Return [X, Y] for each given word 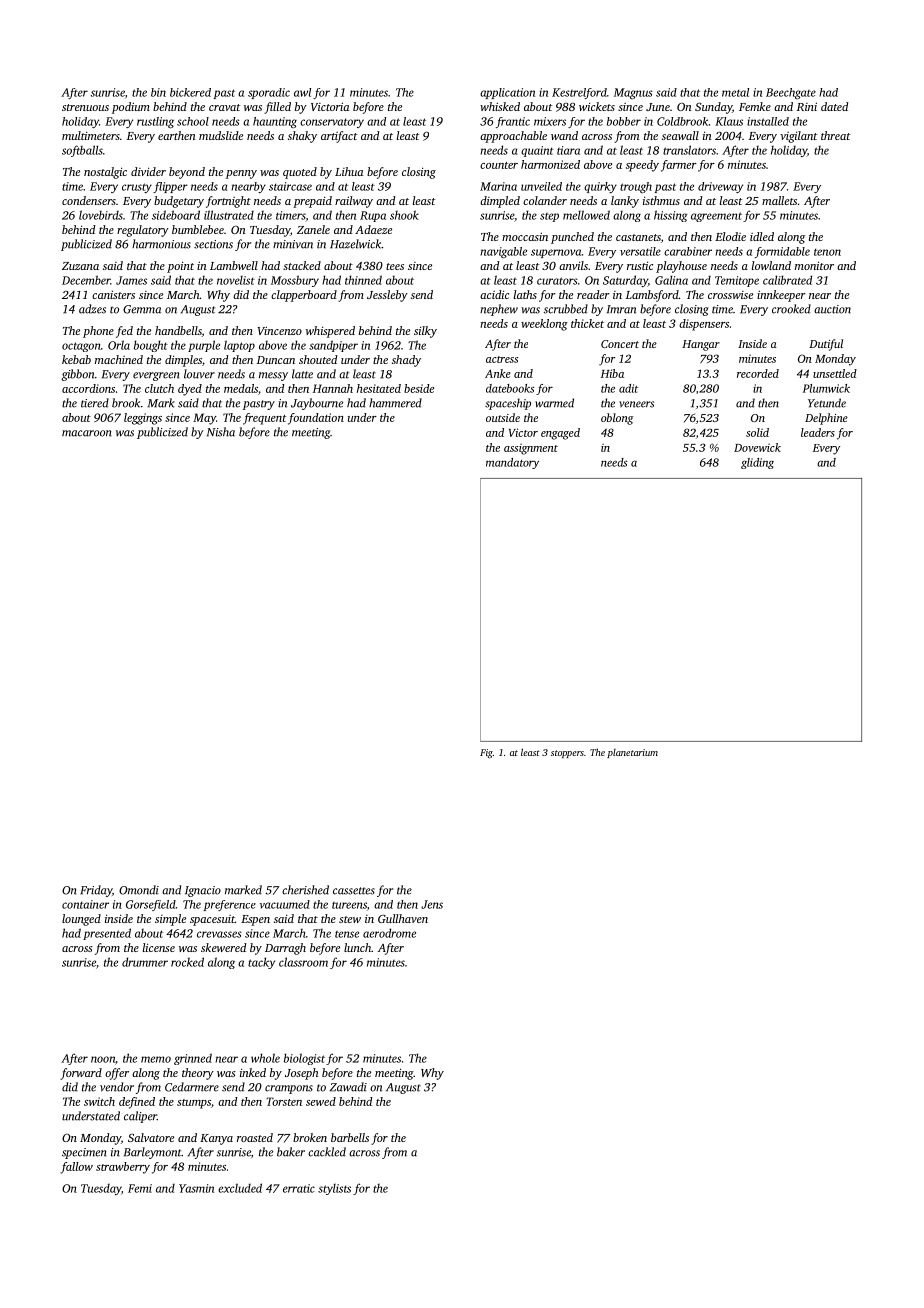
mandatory [512, 463]
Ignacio [203, 891]
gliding [757, 463]
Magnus [633, 93]
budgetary [179, 202]
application [507, 93]
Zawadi [348, 1087]
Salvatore [151, 1137]
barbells [350, 1137]
